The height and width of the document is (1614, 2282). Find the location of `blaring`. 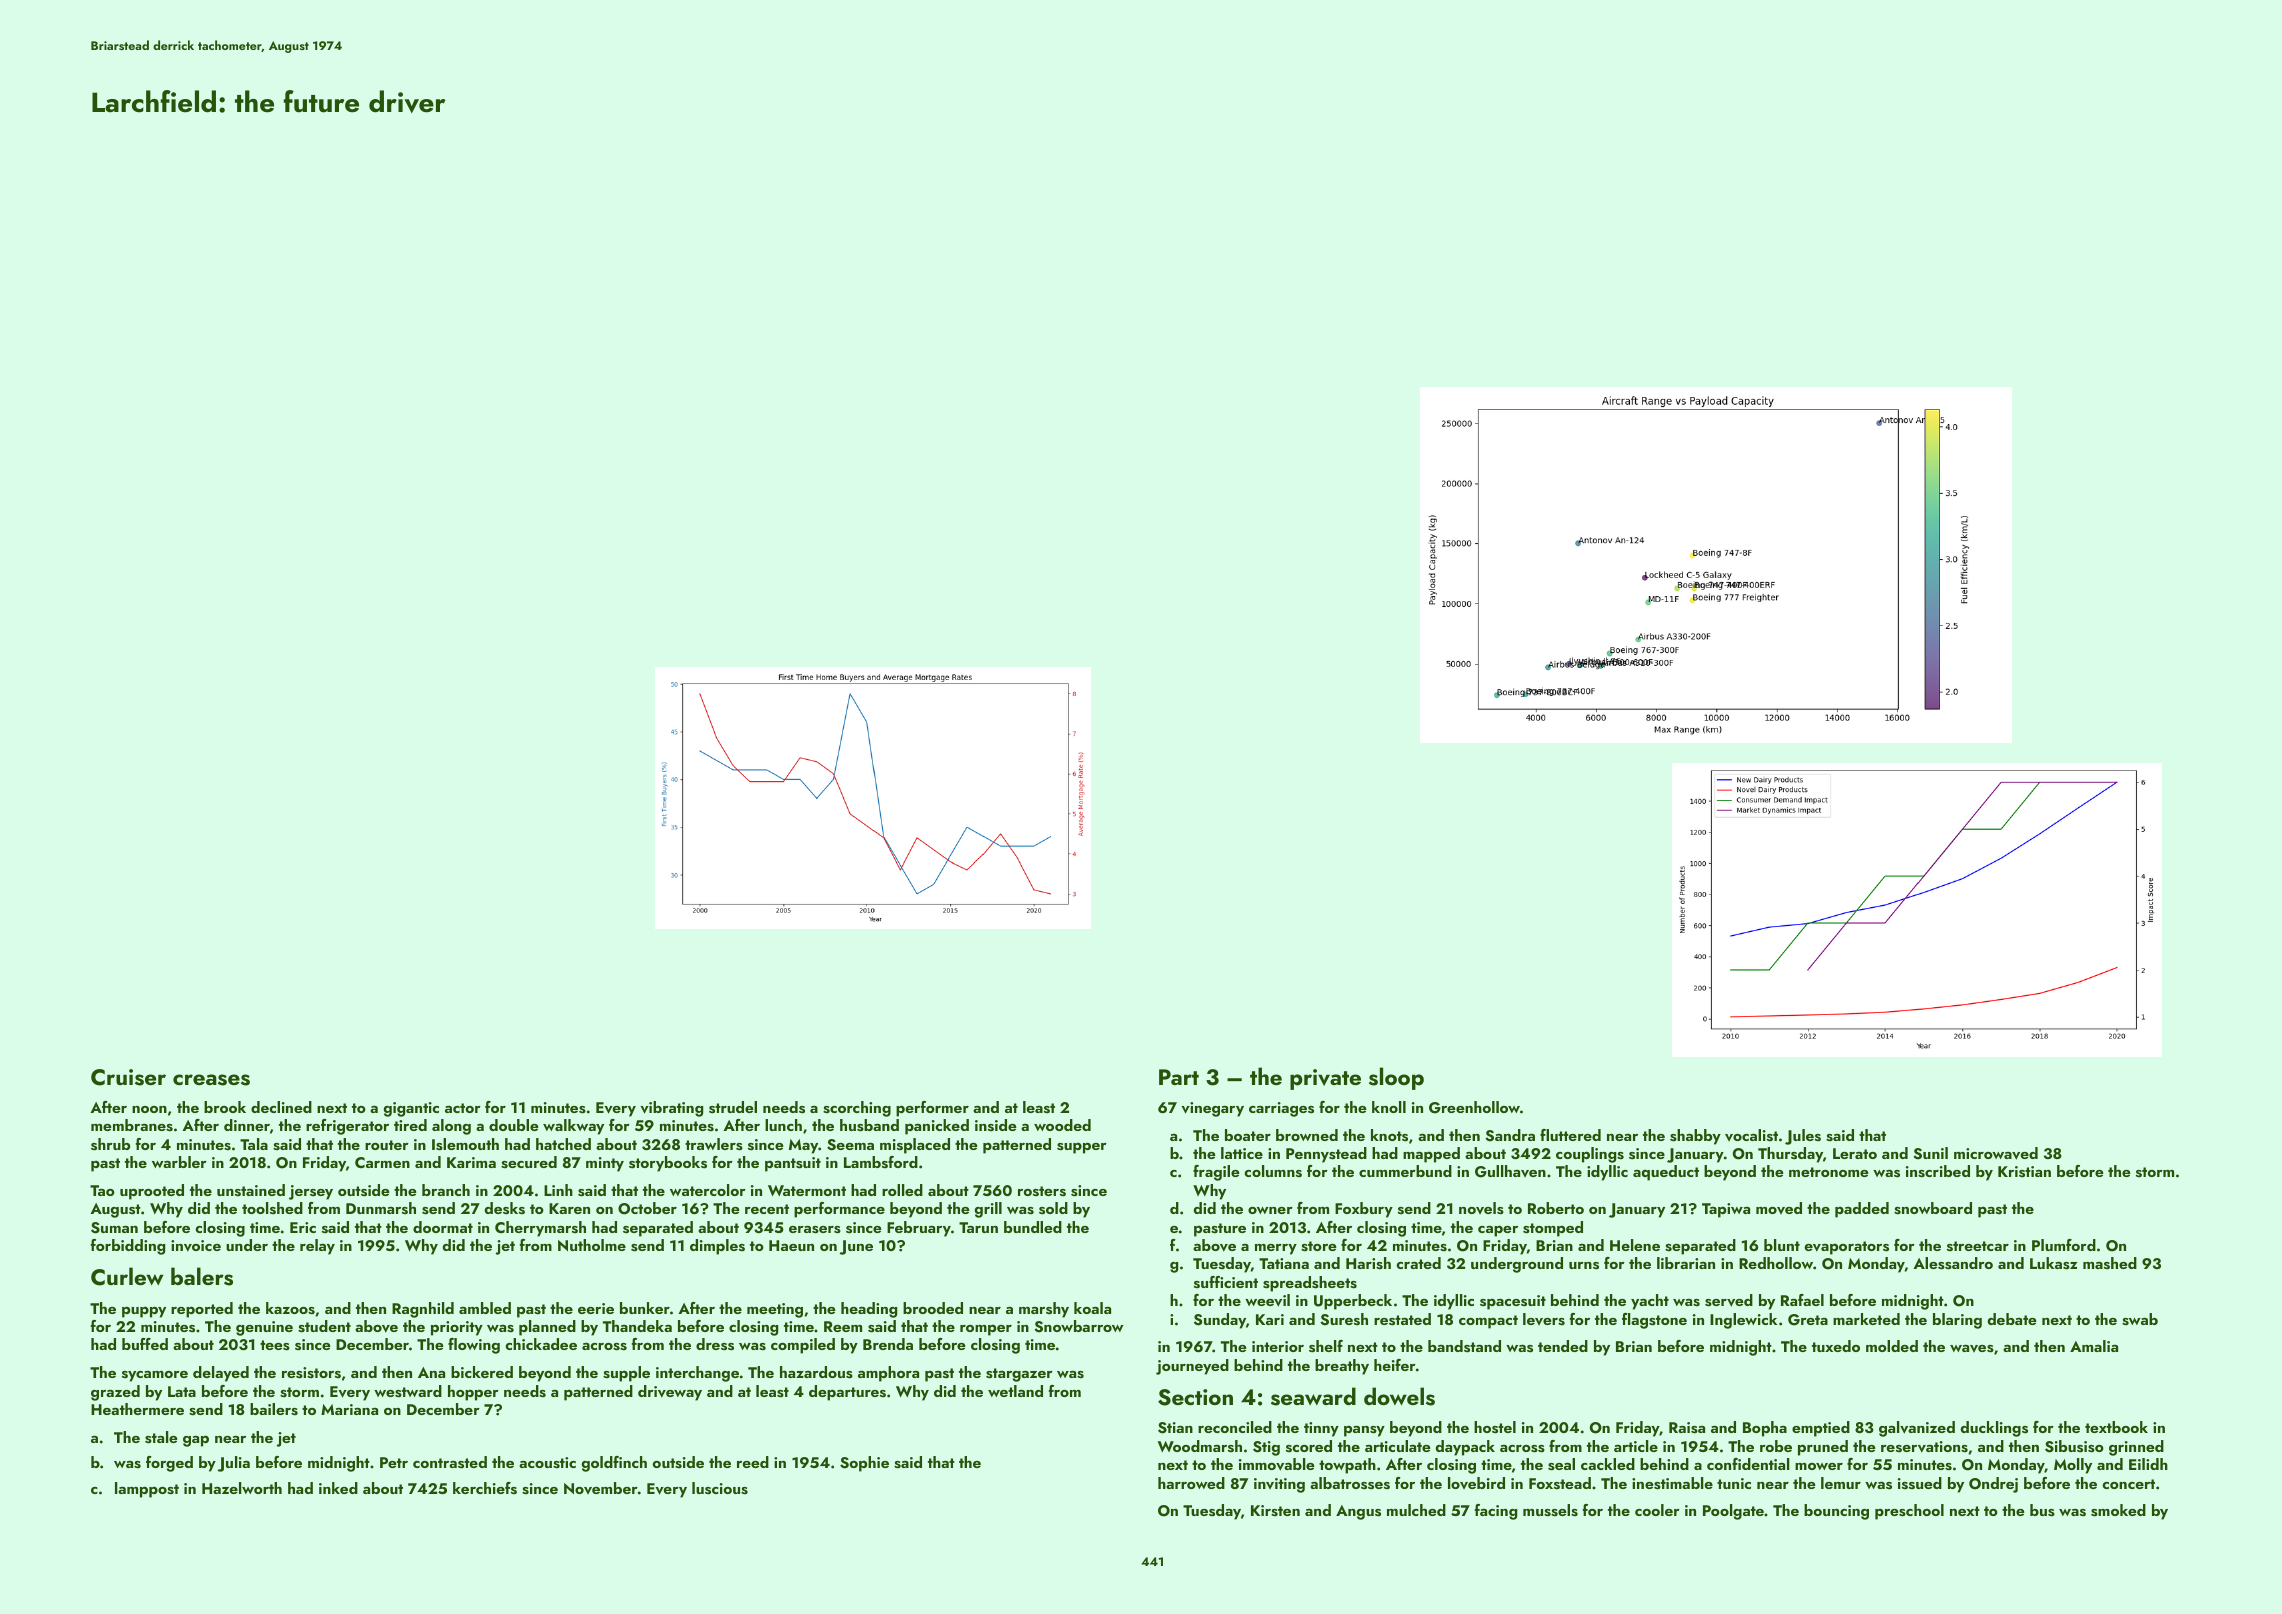

blaring is located at coordinates (1957, 1321).
